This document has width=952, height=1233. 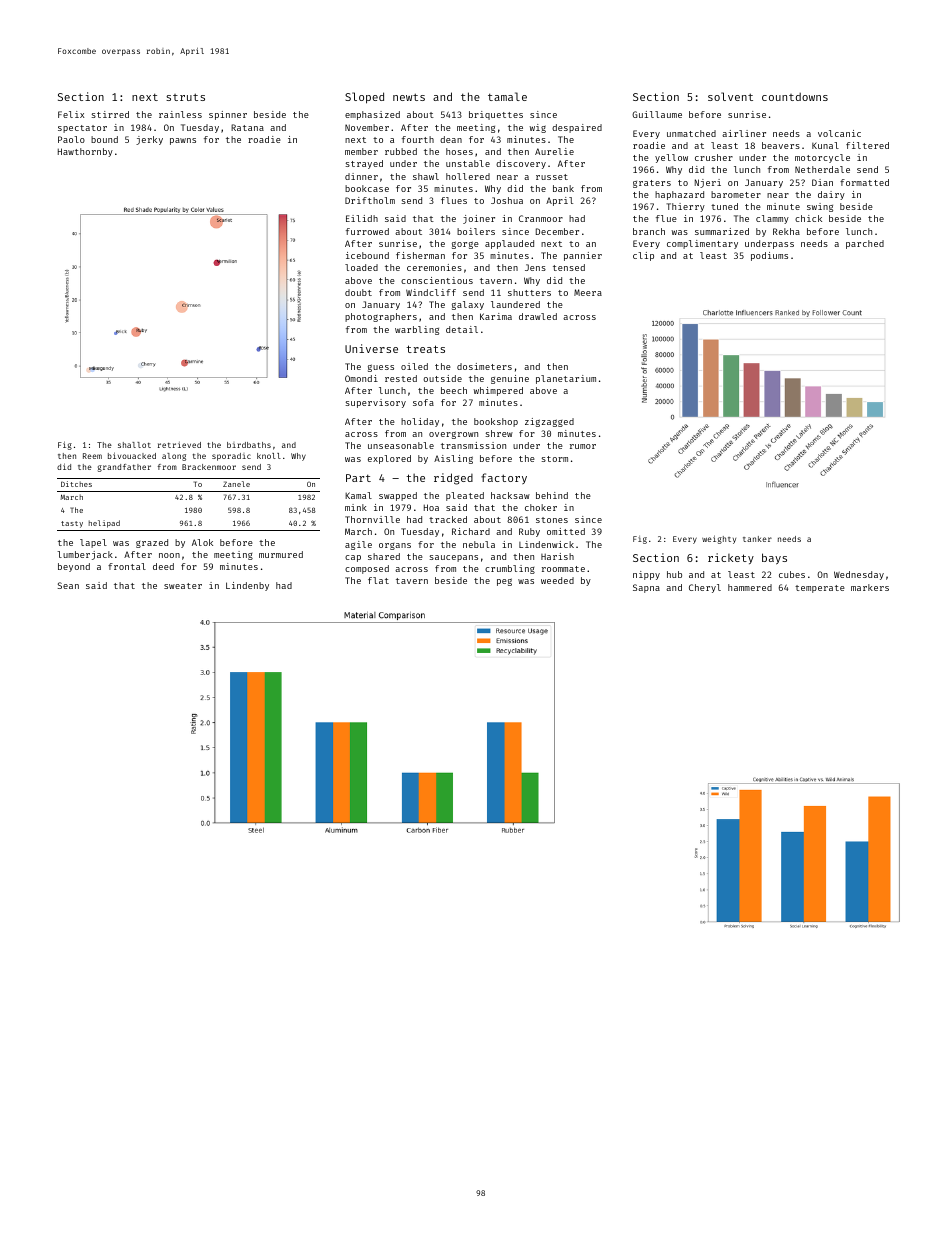 What do you see at coordinates (367, 231) in the document?
I see `furrowed` at bounding box center [367, 231].
